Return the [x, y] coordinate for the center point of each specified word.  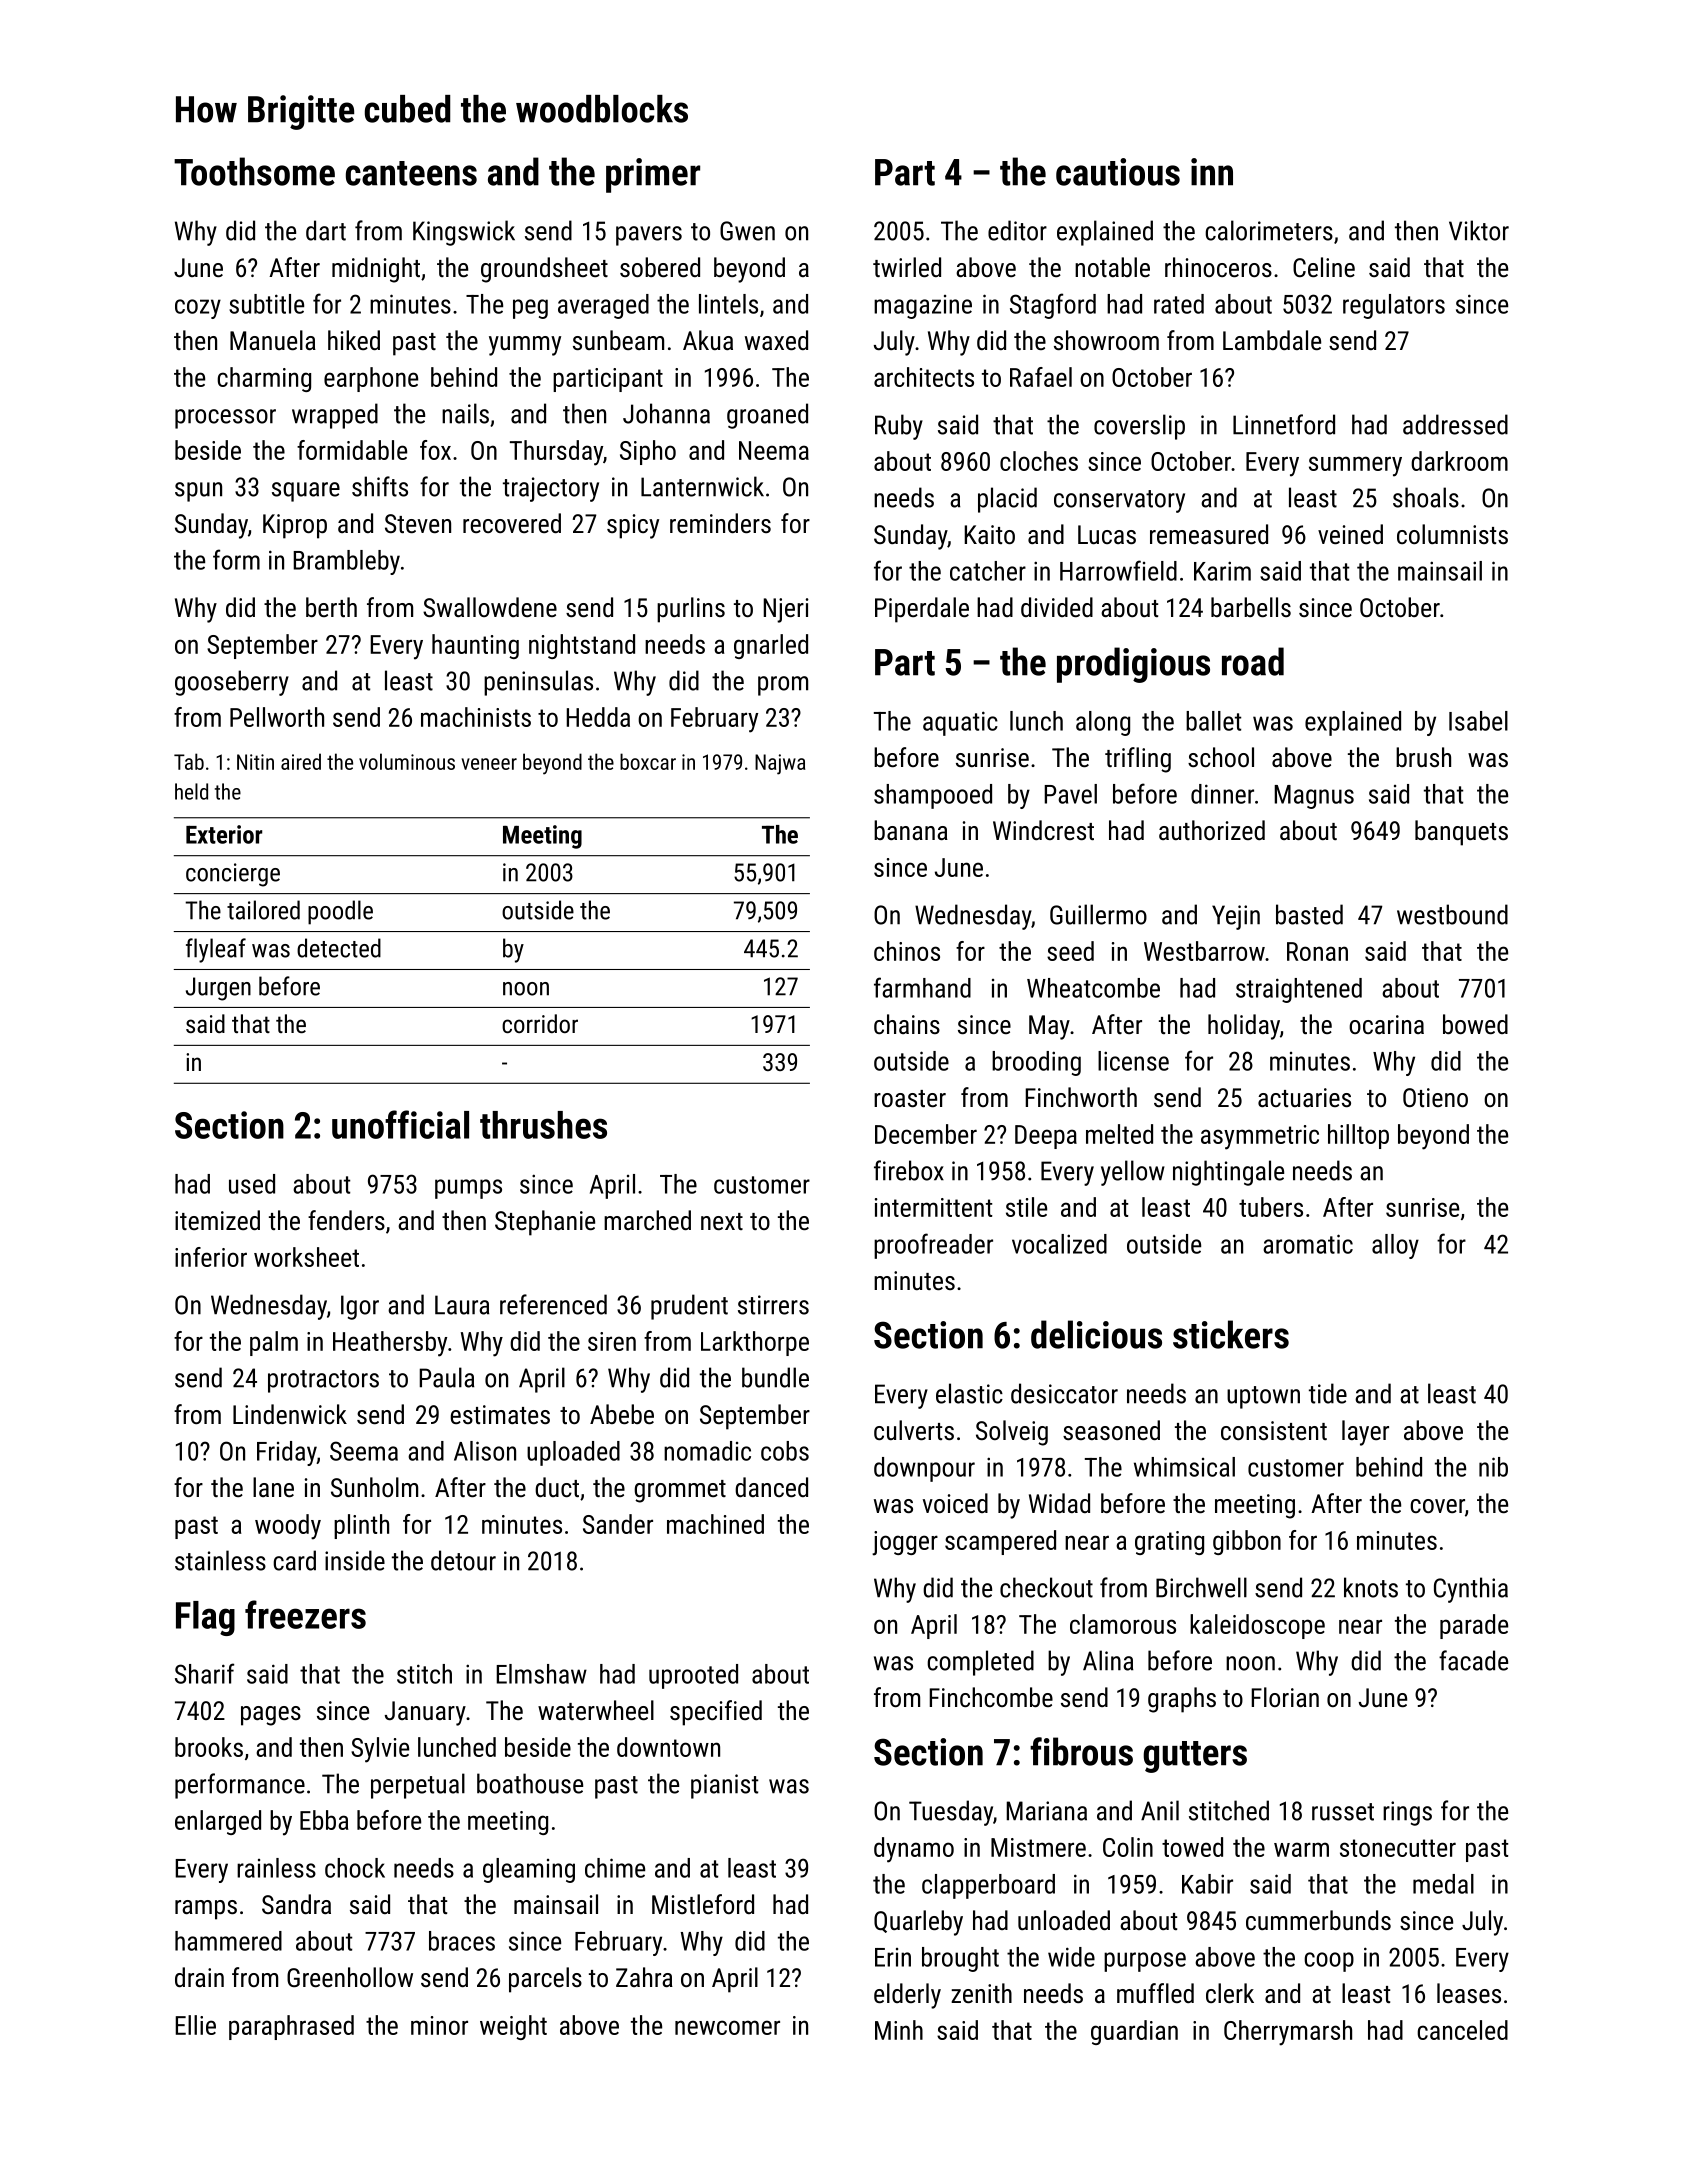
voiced [955, 1503]
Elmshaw [541, 1674]
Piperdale [922, 610]
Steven [418, 523]
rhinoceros [1218, 267]
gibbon [1247, 1542]
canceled [1462, 2030]
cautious [1118, 172]
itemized [217, 1220]
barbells [1251, 607]
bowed [1475, 1024]
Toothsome [254, 171]
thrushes [543, 1125]
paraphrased [291, 2027]
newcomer [727, 2027]
